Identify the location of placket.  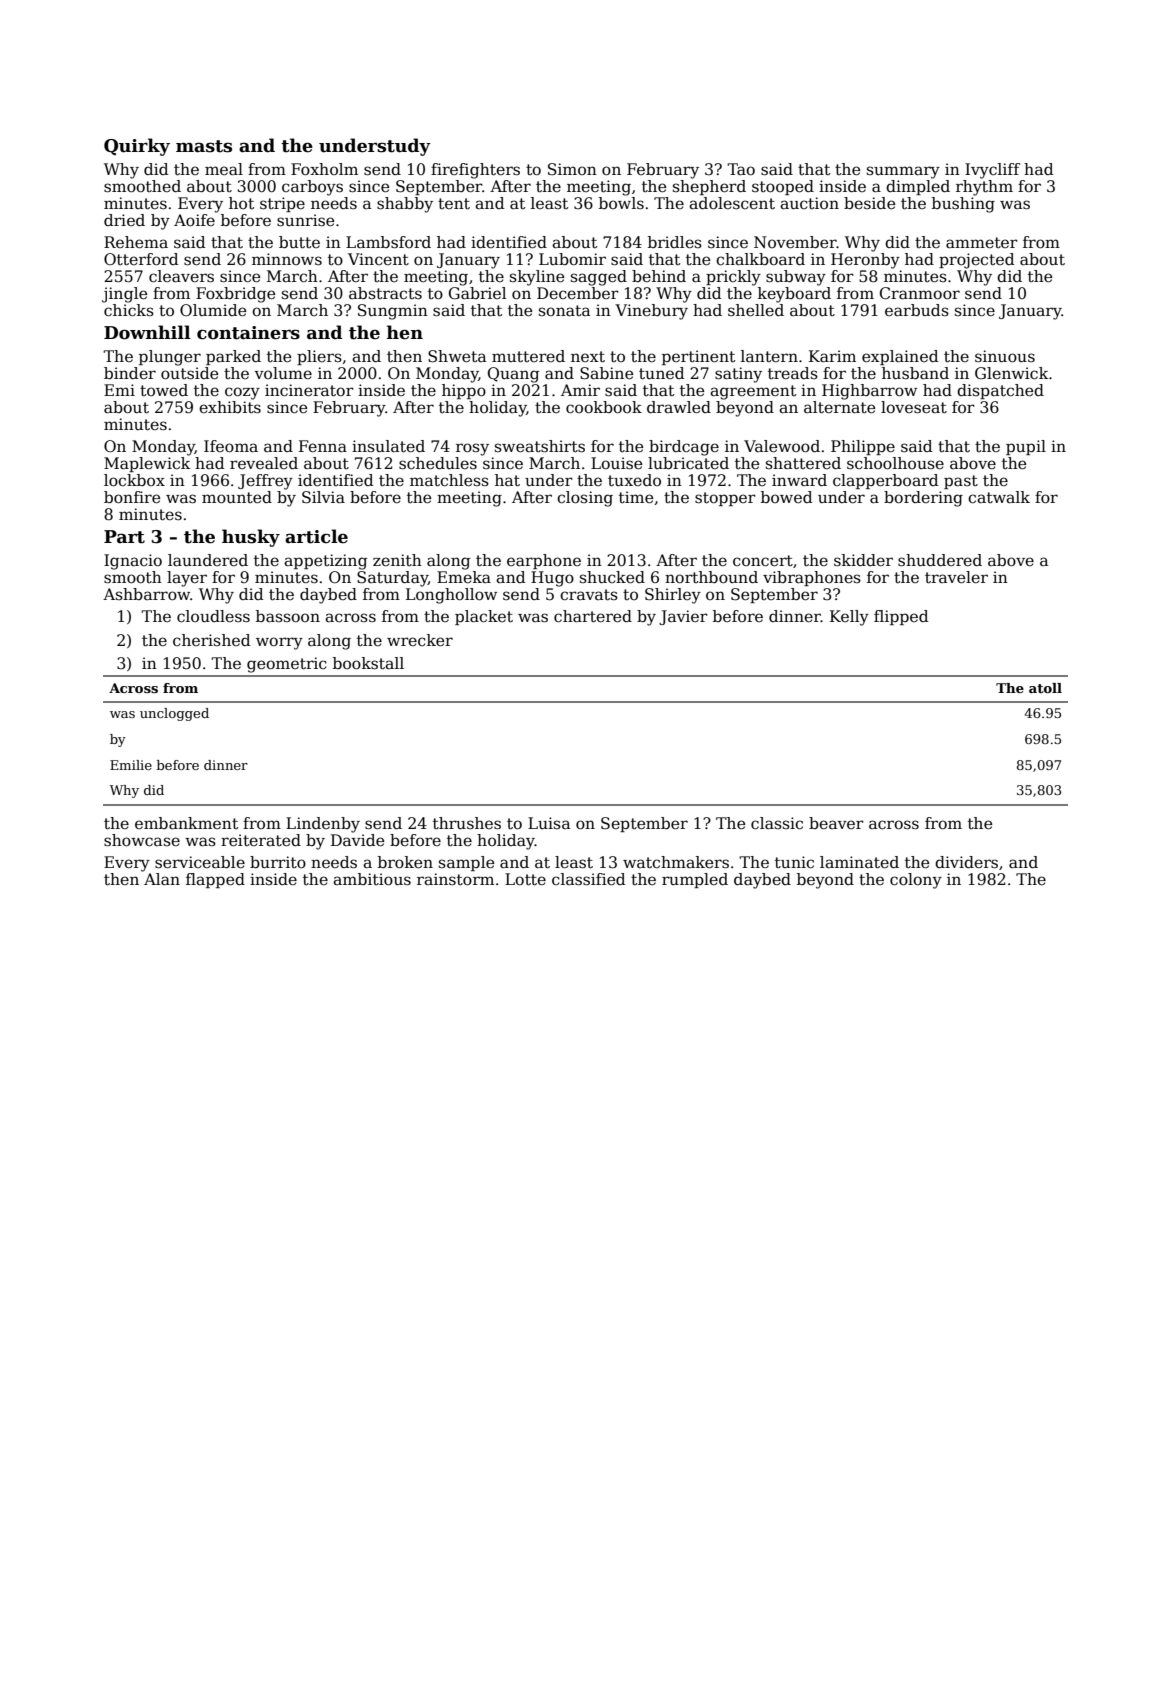
(484, 617).
